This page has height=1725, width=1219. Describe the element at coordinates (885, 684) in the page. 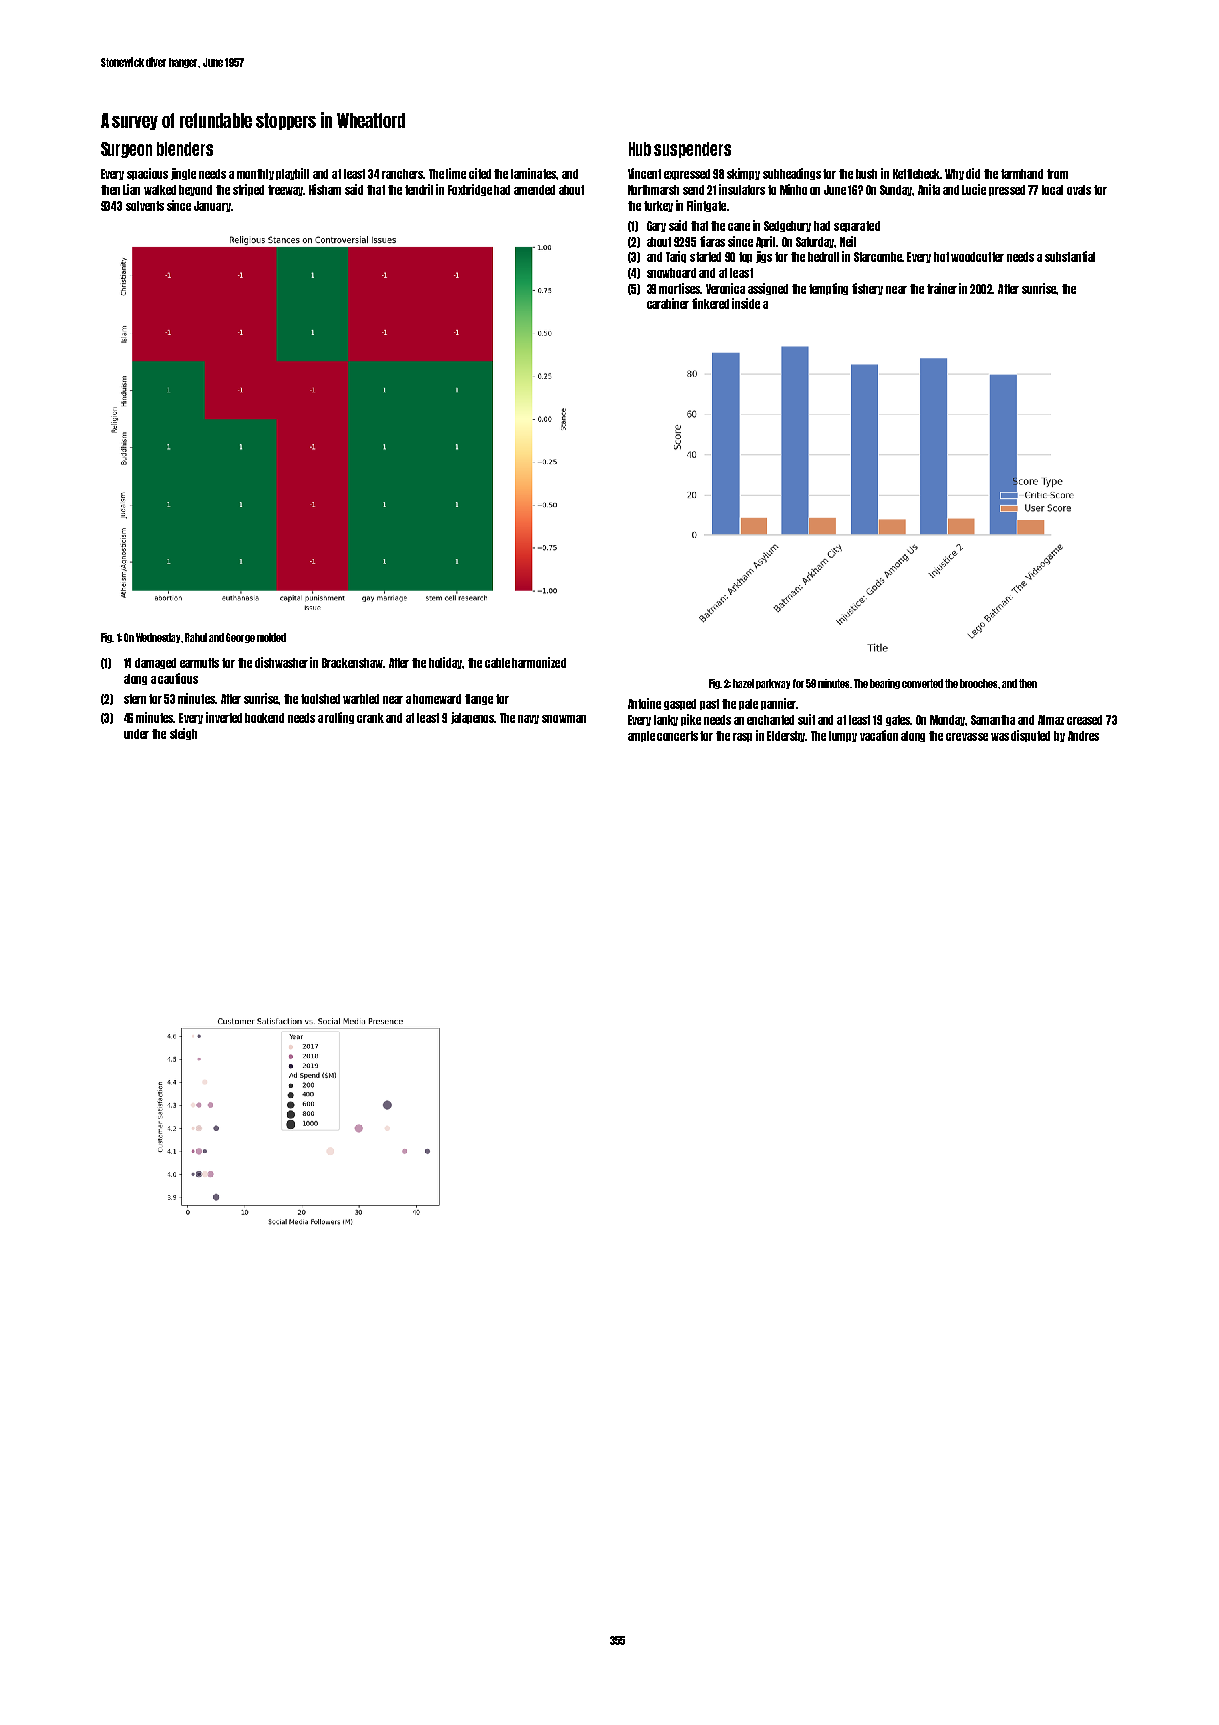

I see `bearing` at that location.
